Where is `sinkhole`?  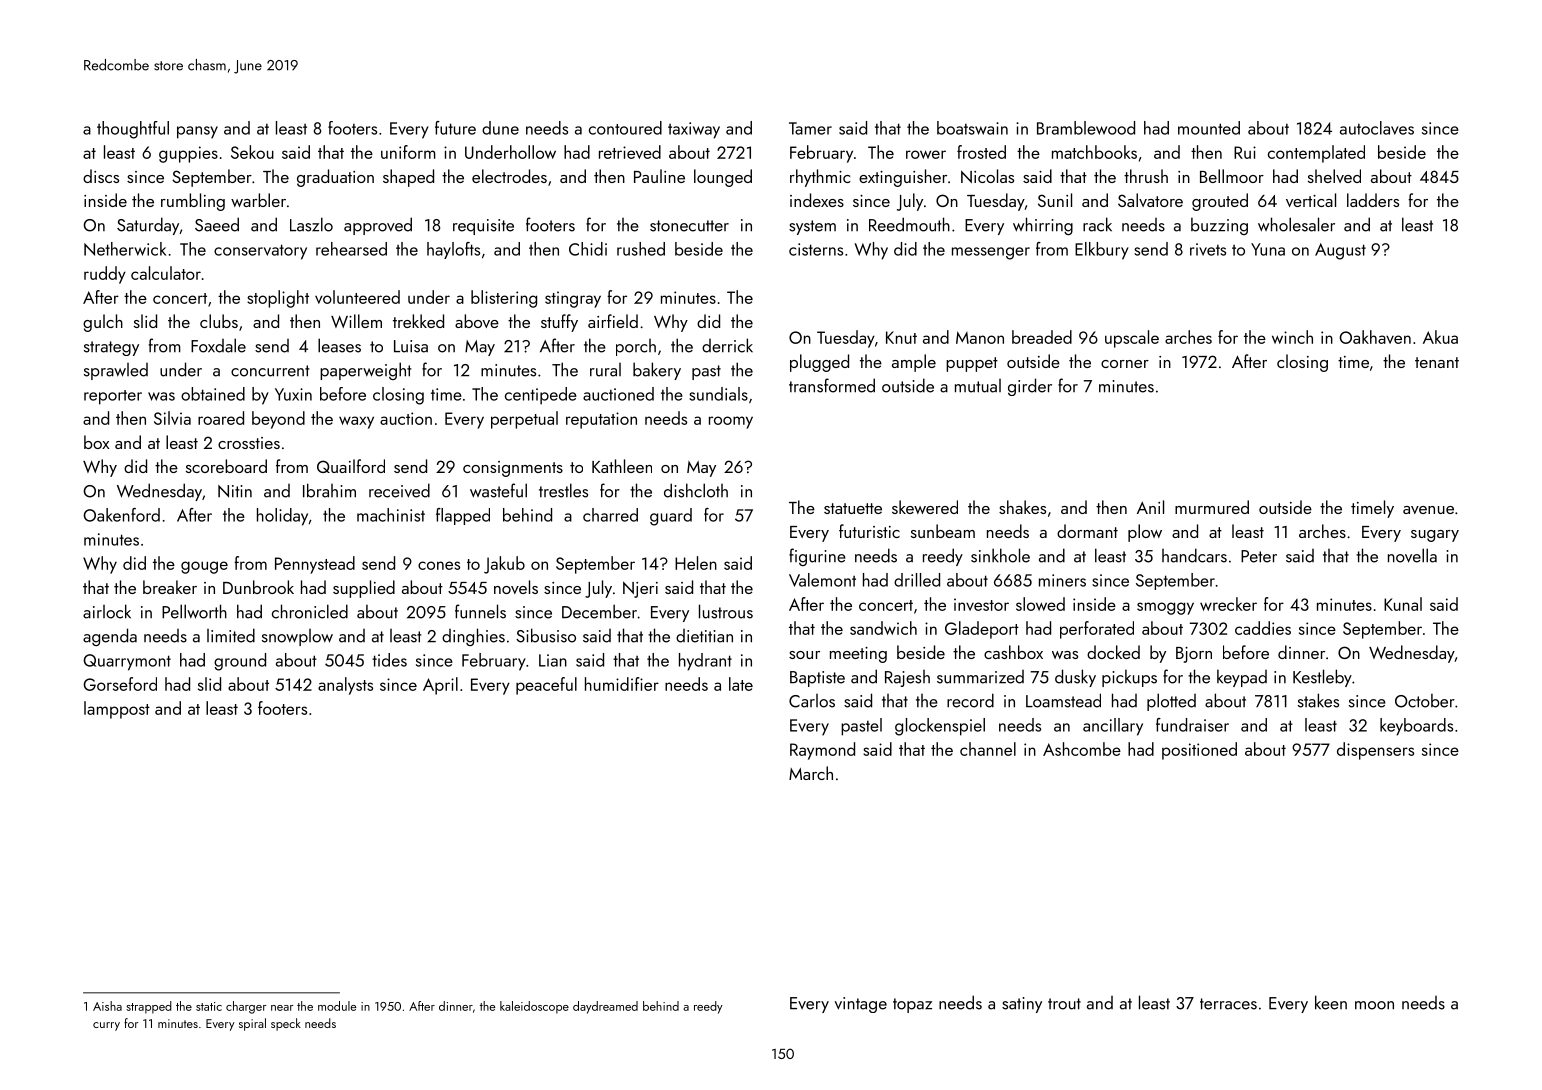
sinkhole is located at coordinates (1000, 555).
